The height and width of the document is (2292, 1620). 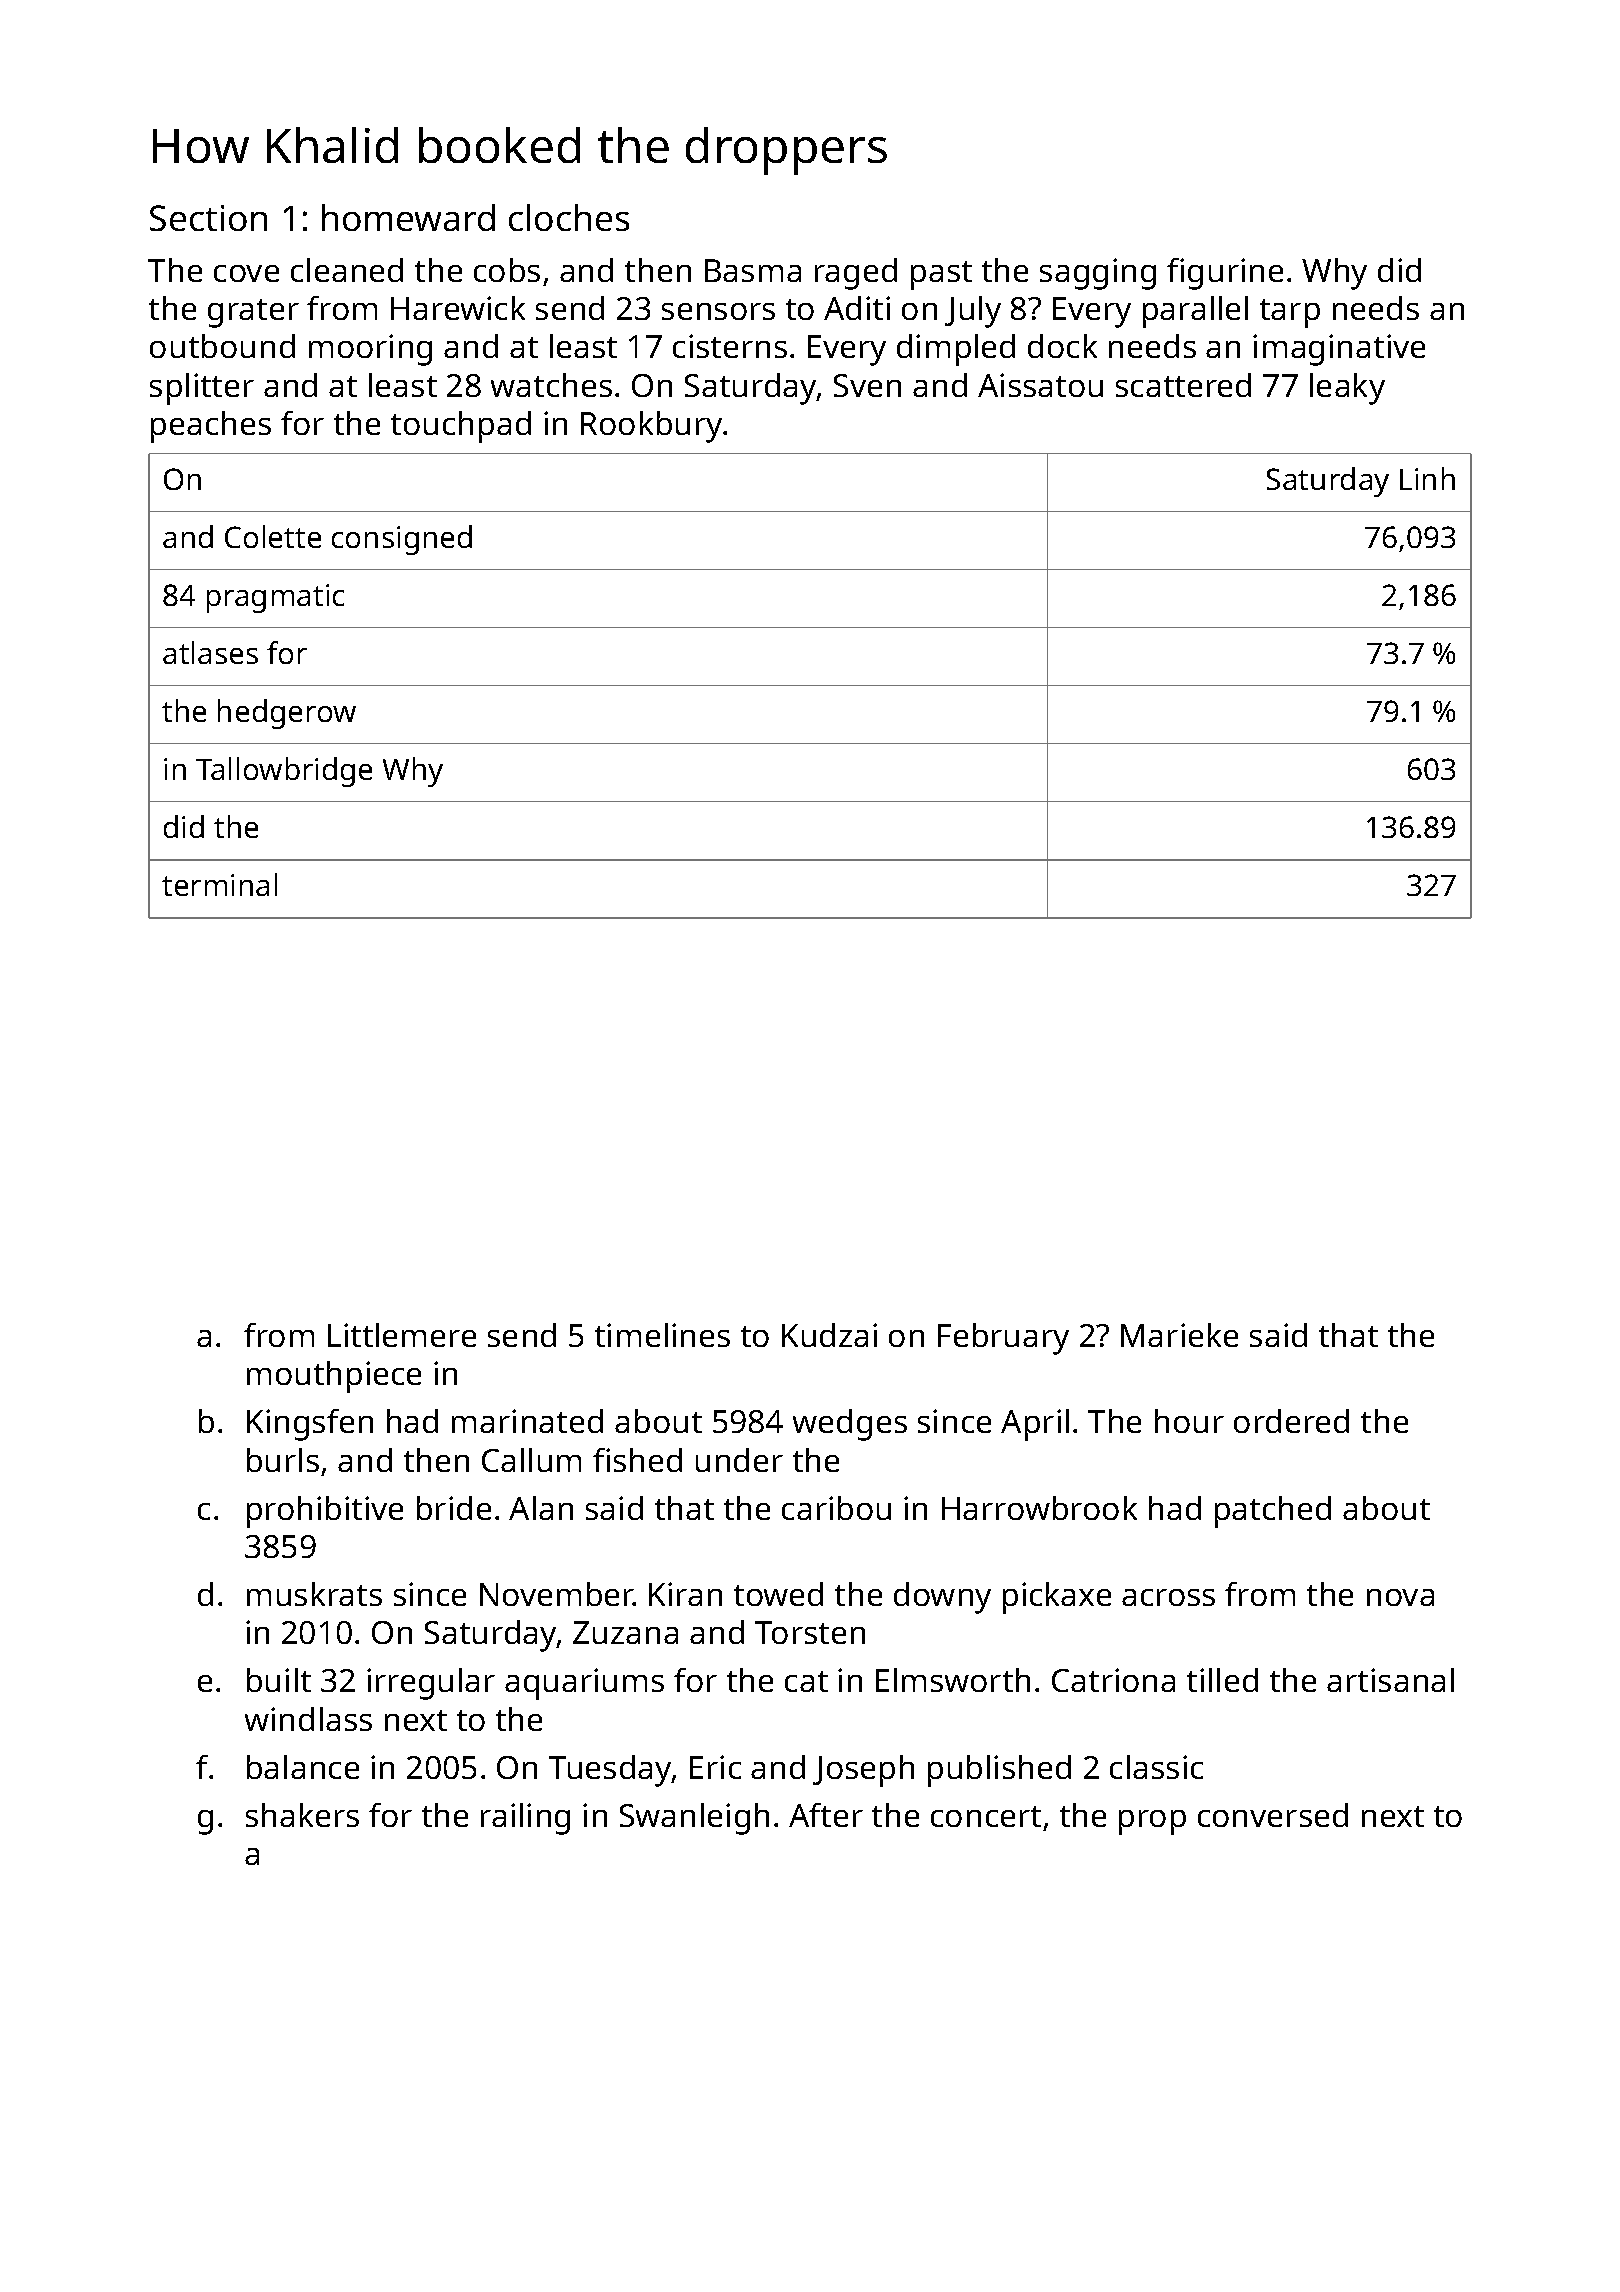 I want to click on consigned, so click(x=402, y=540).
